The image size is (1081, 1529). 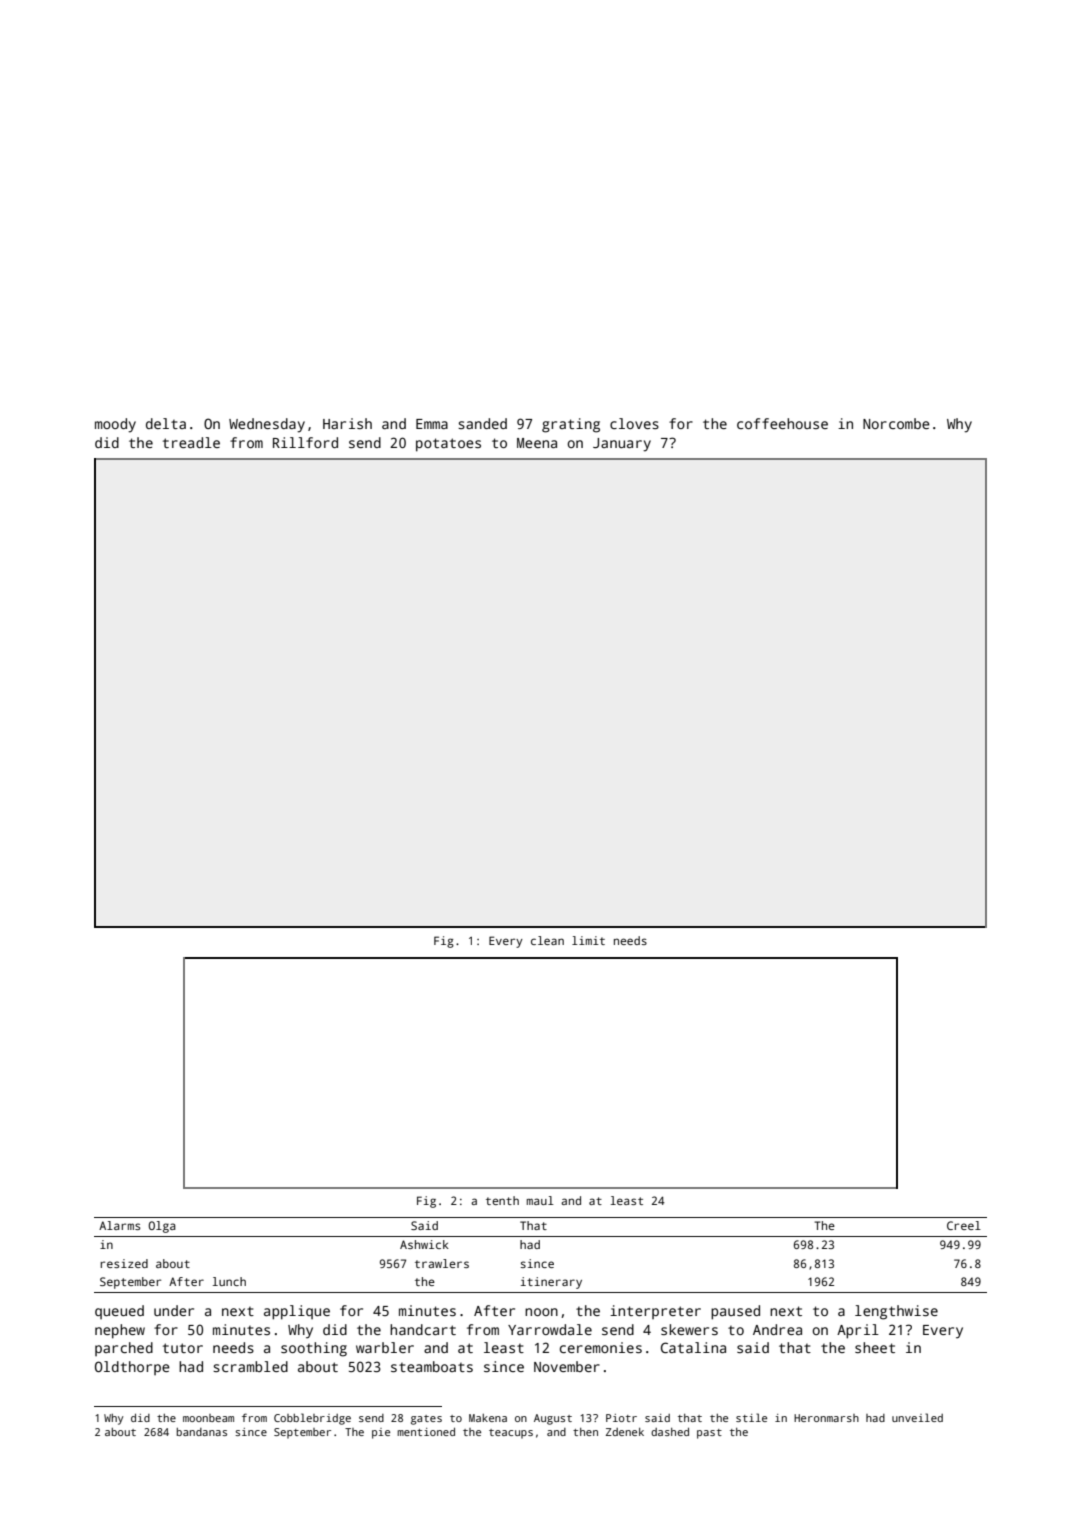 I want to click on delta, so click(x=166, y=423).
